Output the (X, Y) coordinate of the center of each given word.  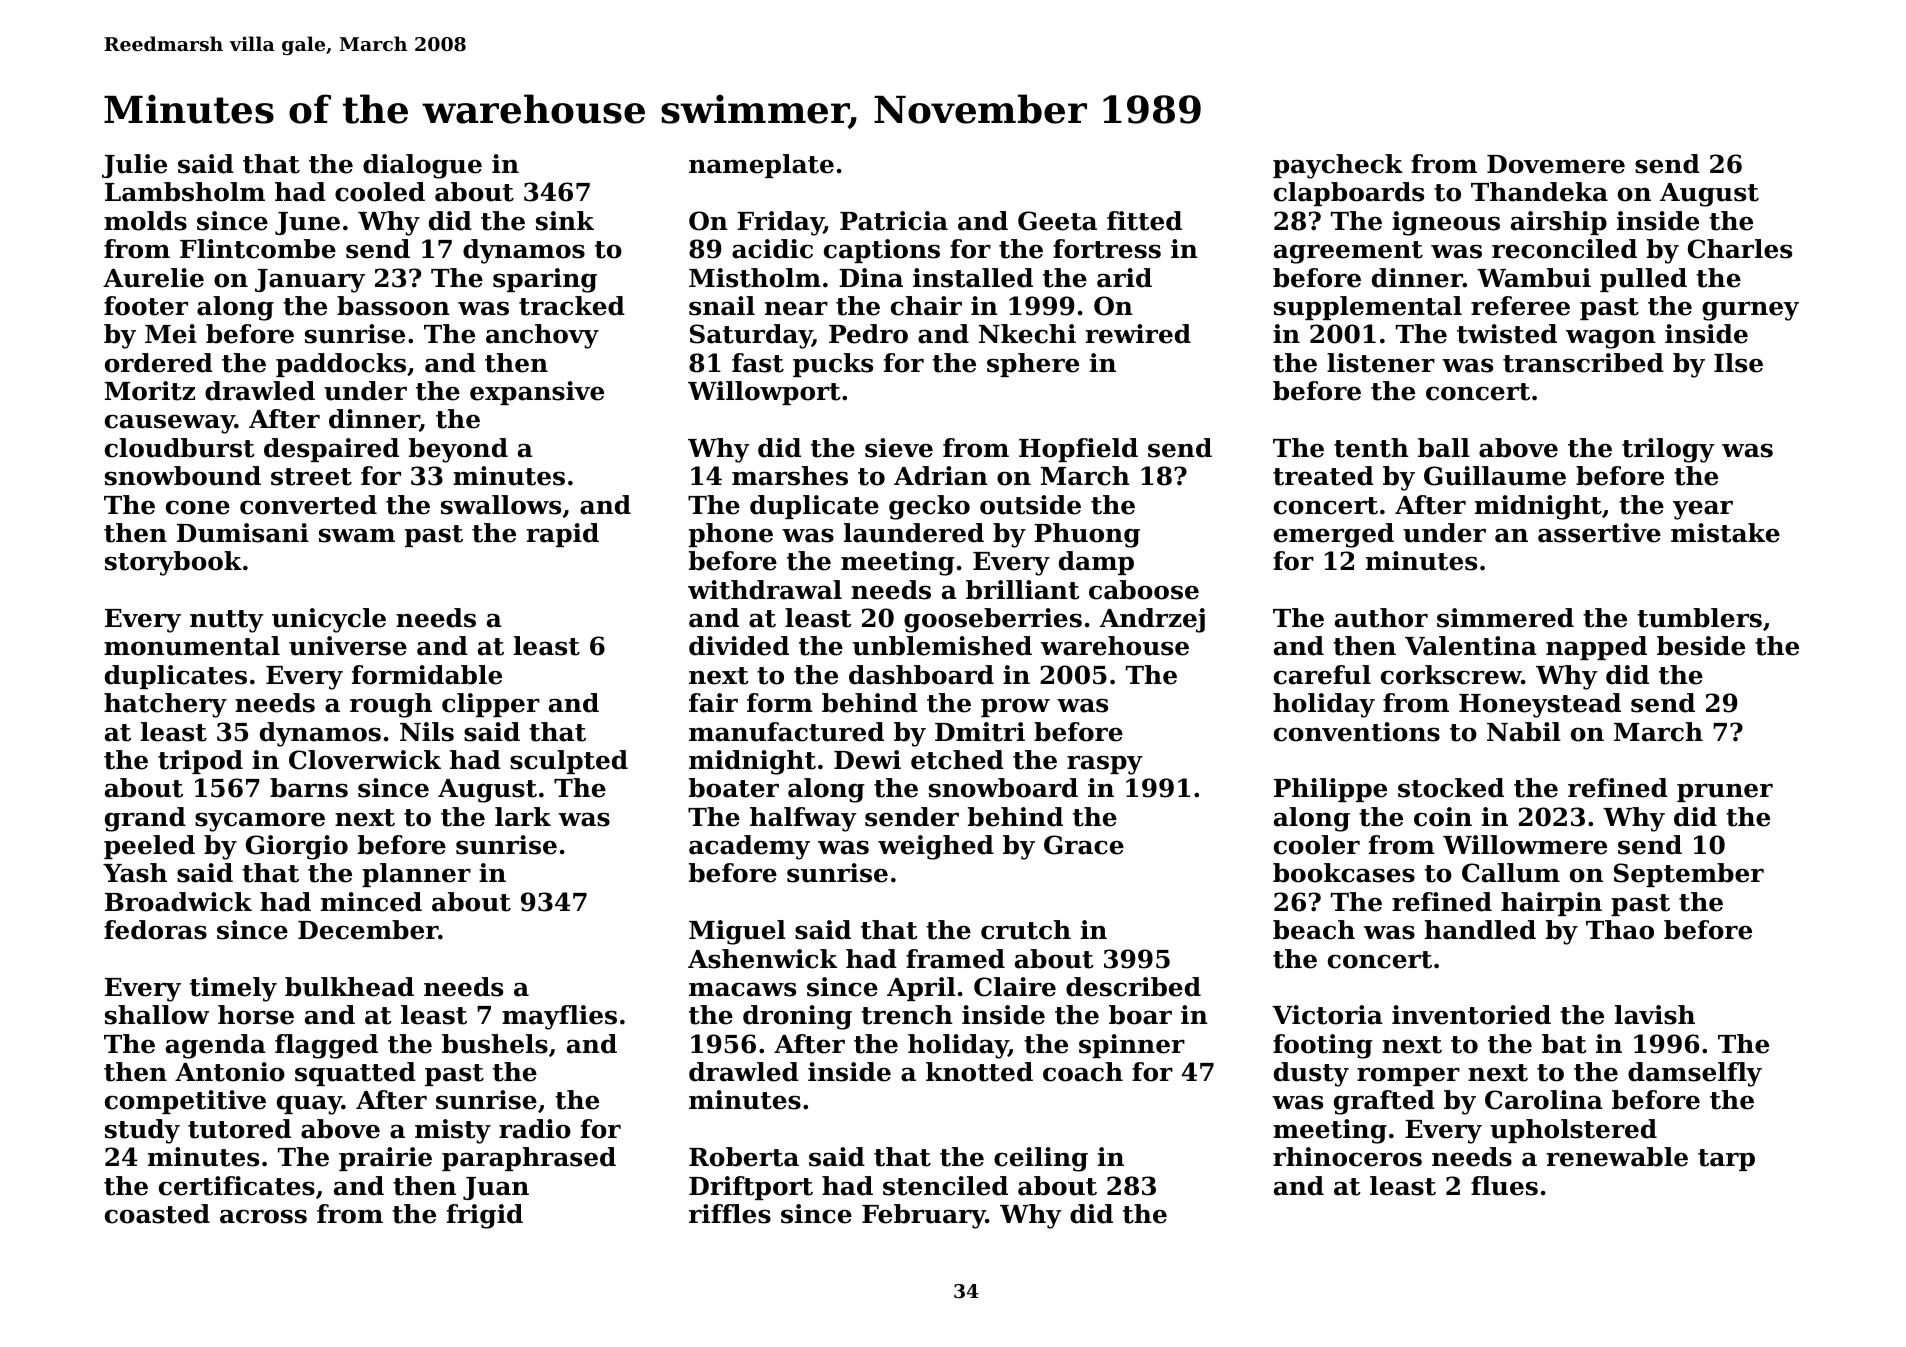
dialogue (422, 166)
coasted (157, 1214)
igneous (1446, 223)
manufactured (786, 732)
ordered (159, 363)
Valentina (1471, 646)
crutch (1026, 930)
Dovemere (1556, 164)
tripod (200, 762)
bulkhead (349, 987)
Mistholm (755, 278)
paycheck (1338, 166)
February (924, 1216)
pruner (1725, 793)
